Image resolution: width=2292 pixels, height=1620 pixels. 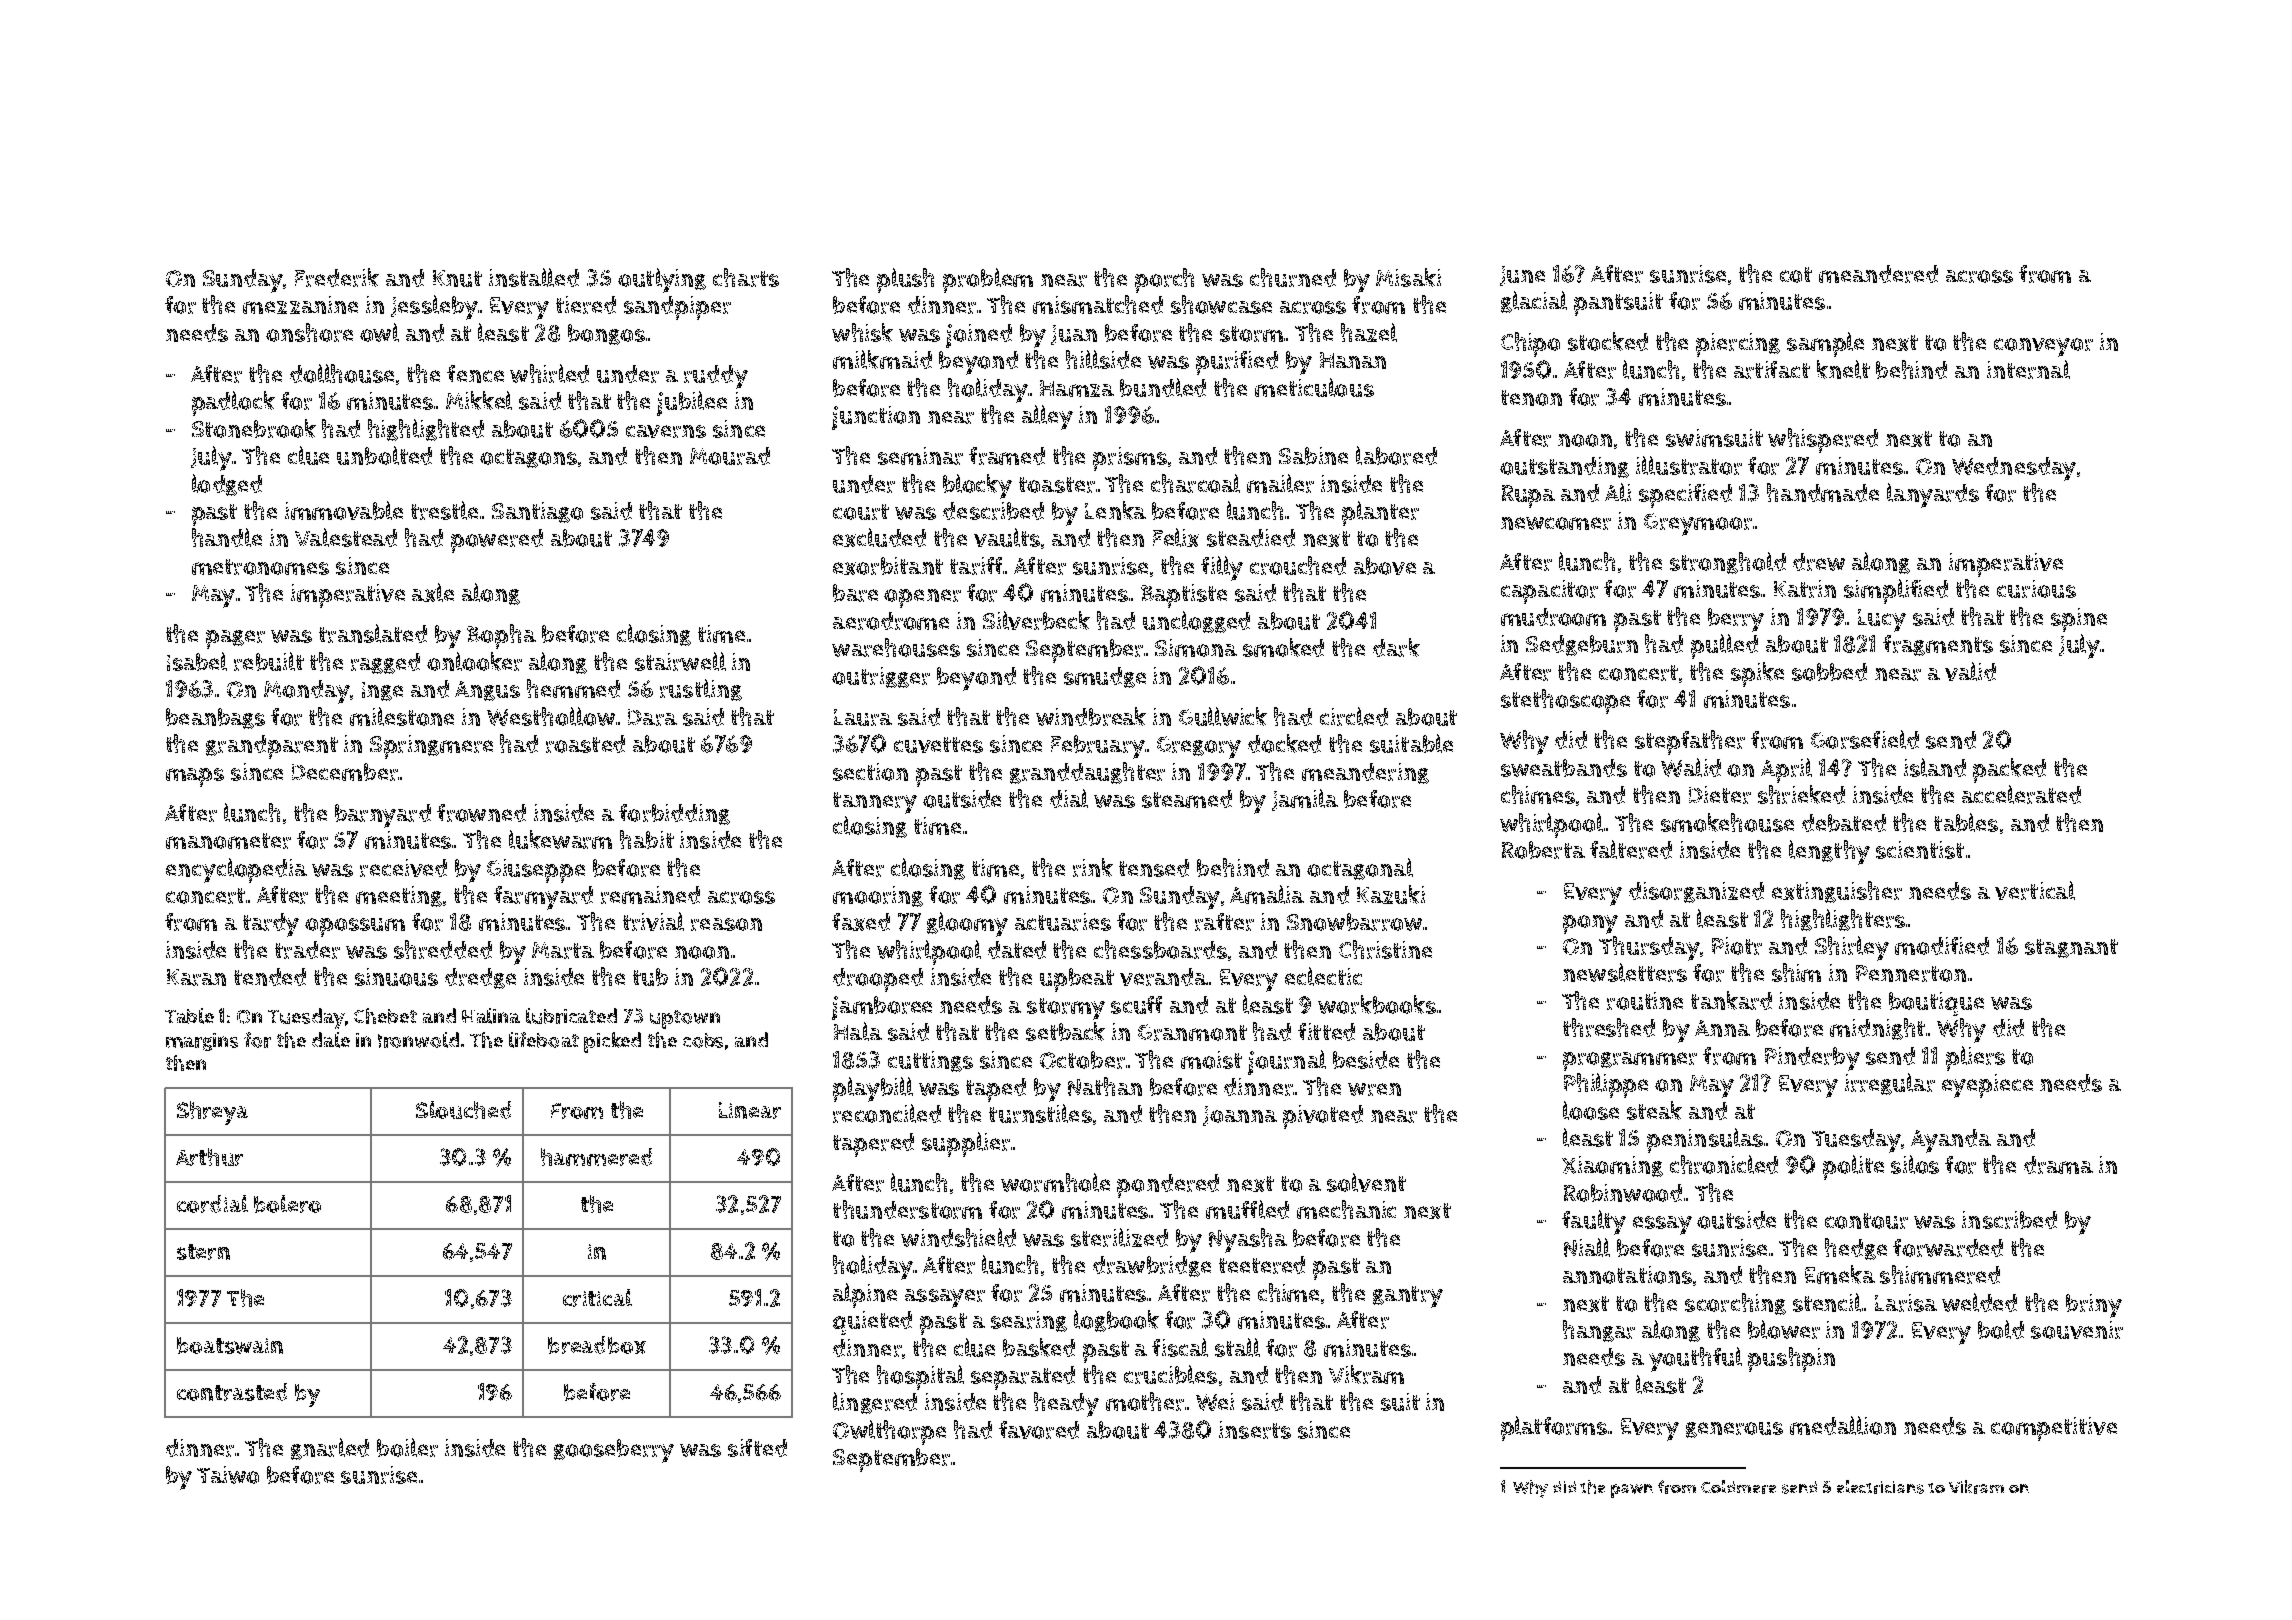 What do you see at coordinates (1720, 795) in the page?
I see `Dieter` at bounding box center [1720, 795].
